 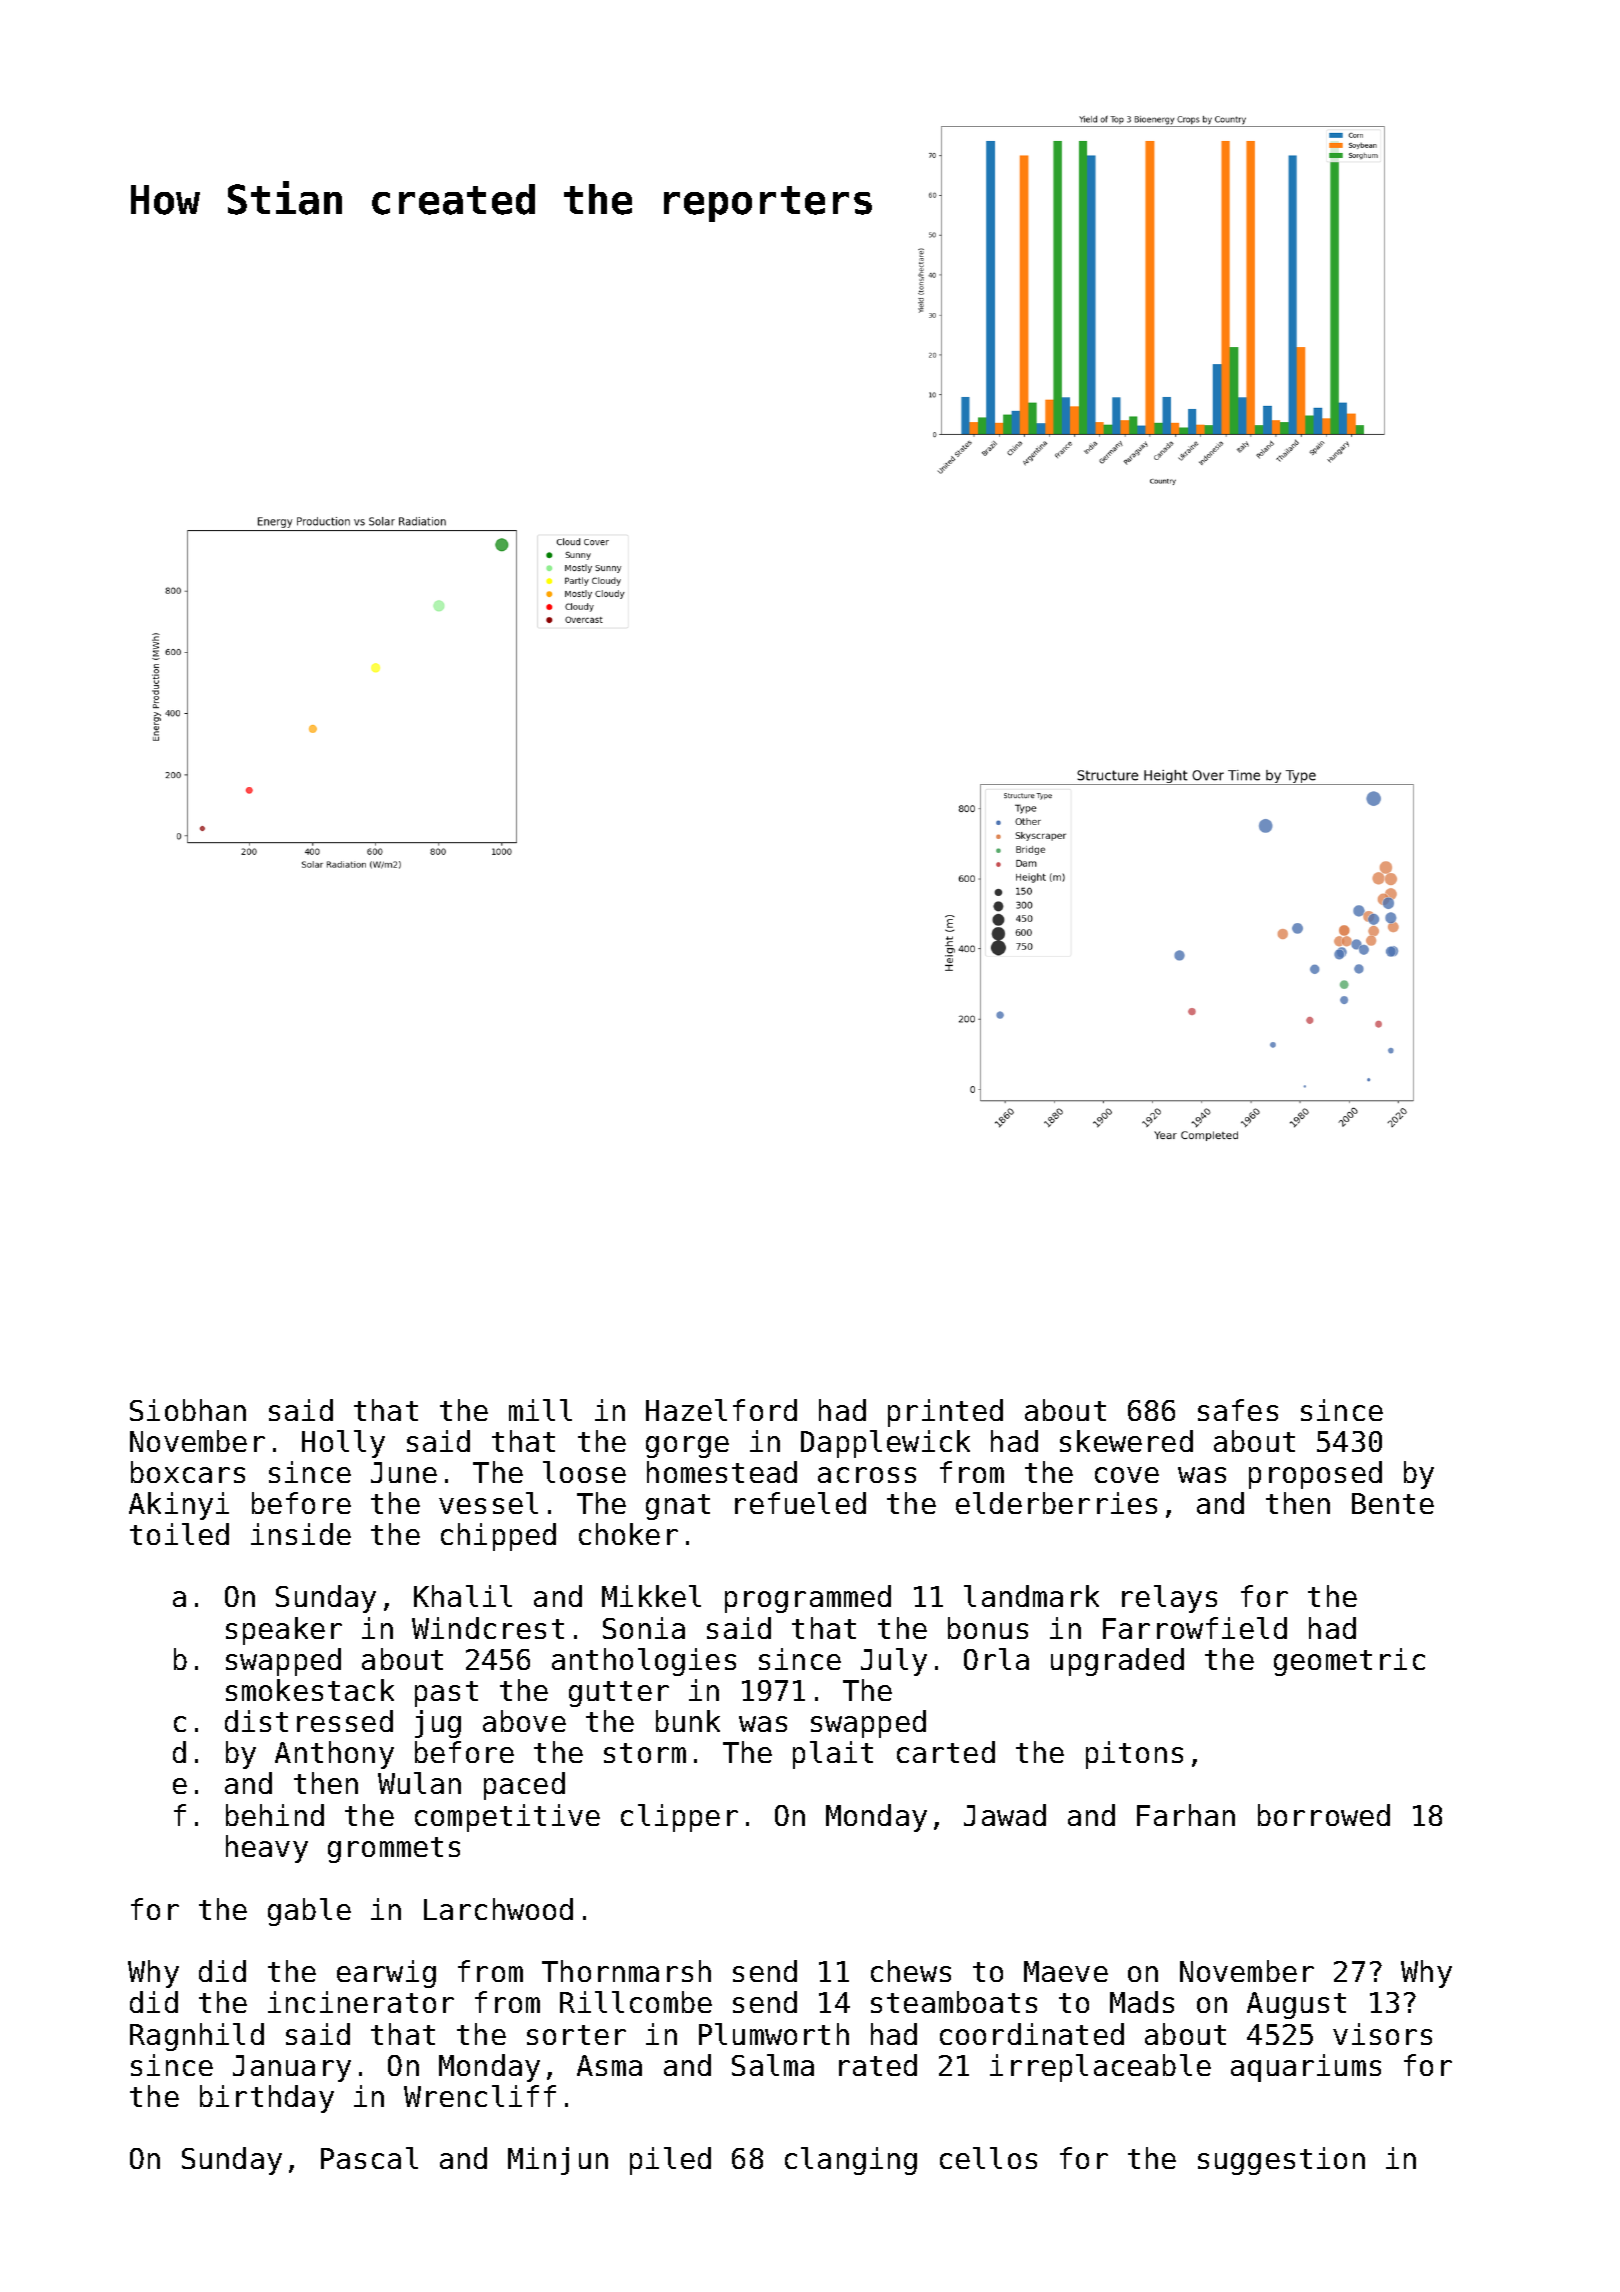 I want to click on safes, so click(x=1238, y=1410).
